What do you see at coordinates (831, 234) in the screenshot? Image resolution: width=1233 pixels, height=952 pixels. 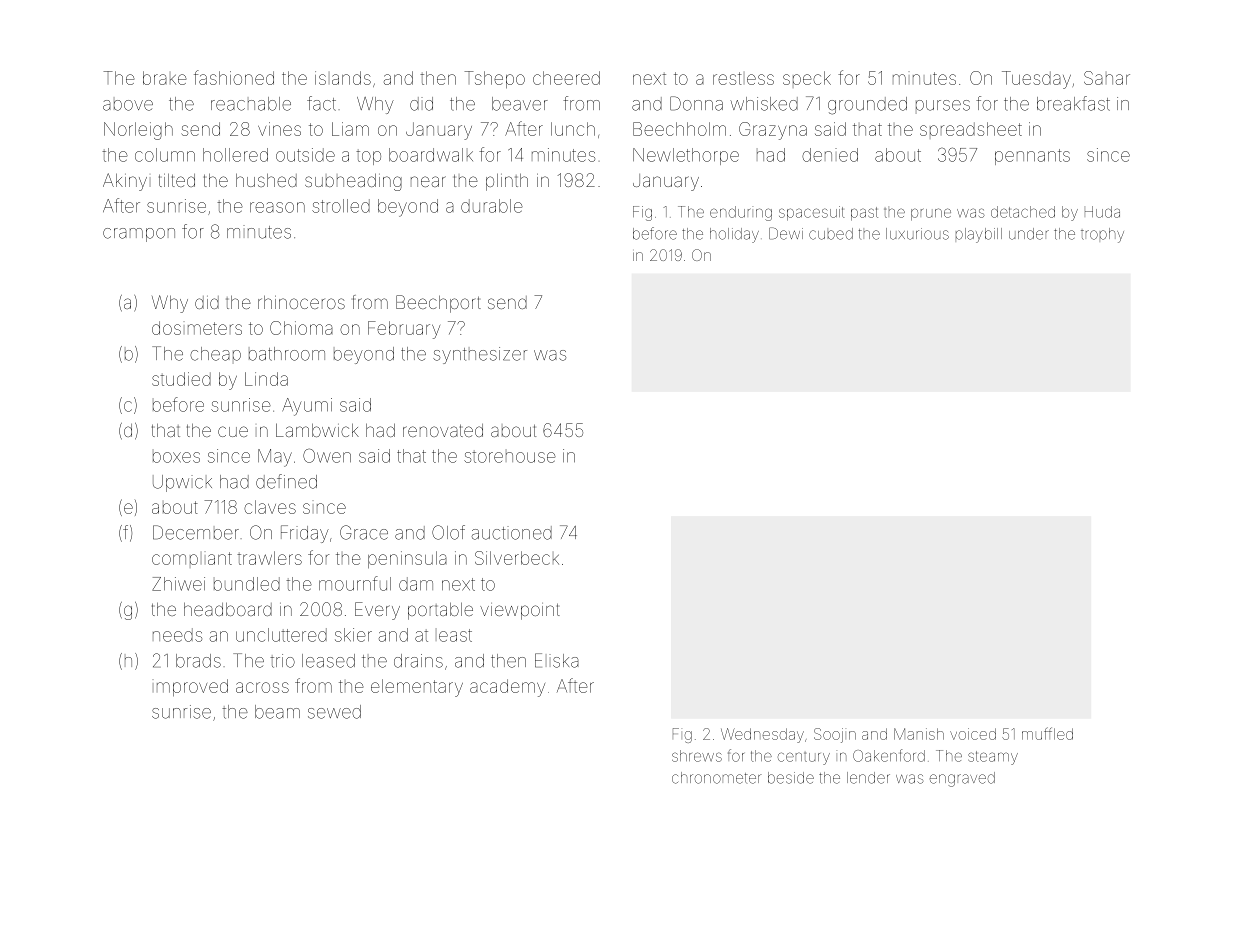 I see `cubed` at bounding box center [831, 234].
